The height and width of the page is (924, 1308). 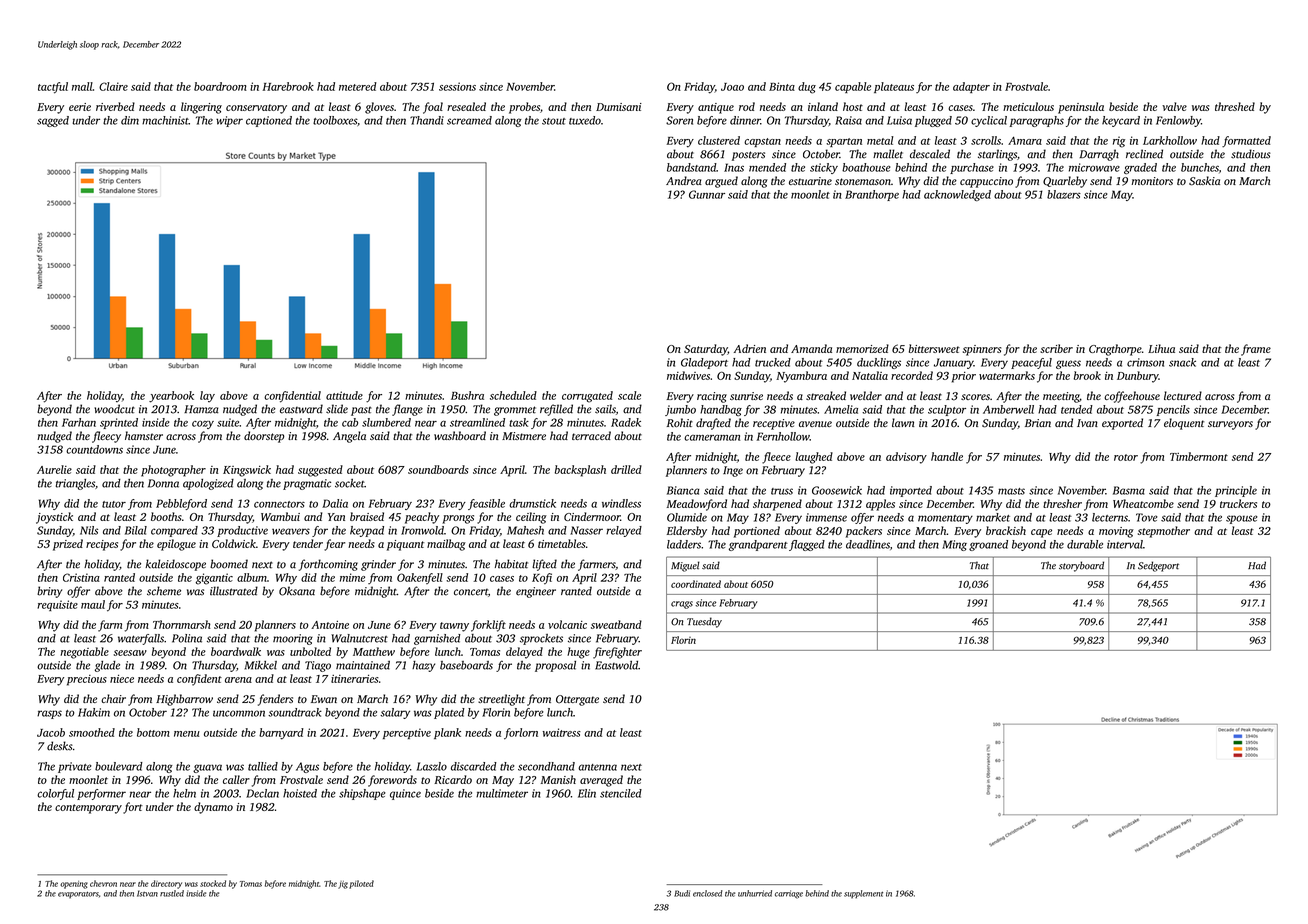 What do you see at coordinates (469, 120) in the page?
I see `screamed` at bounding box center [469, 120].
